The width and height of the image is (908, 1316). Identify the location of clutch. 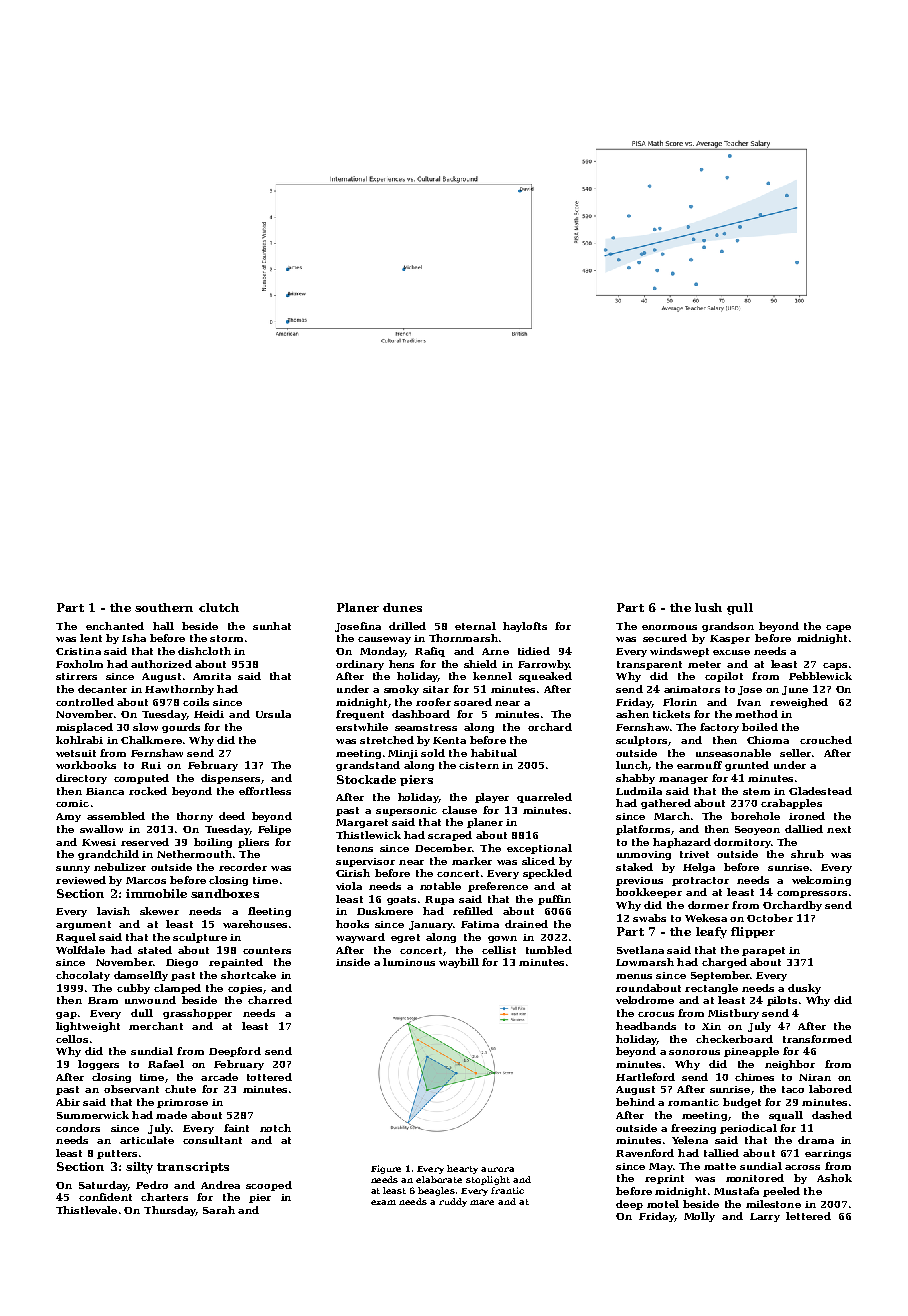
(219, 607).
